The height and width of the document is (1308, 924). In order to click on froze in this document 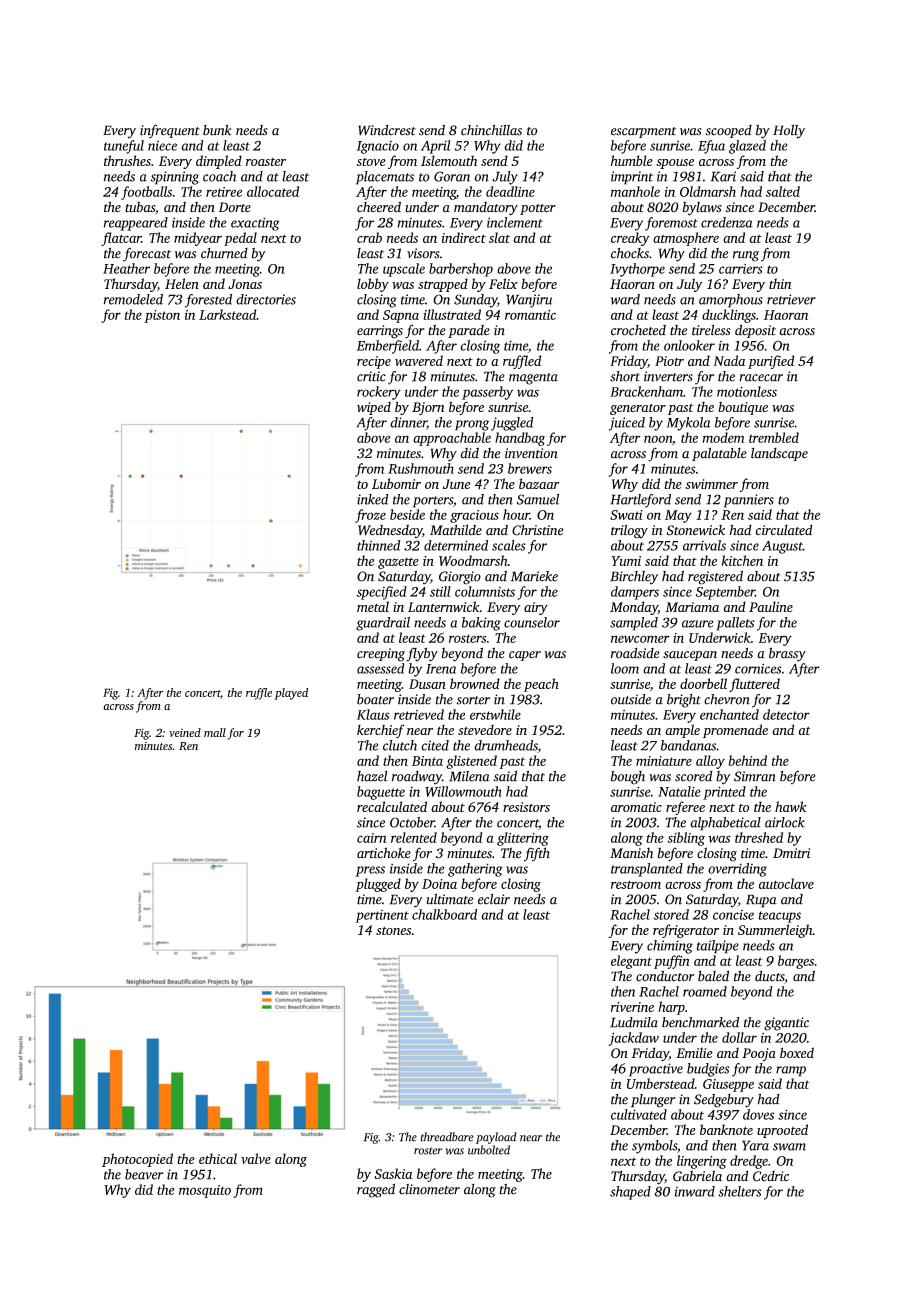, I will do `click(370, 516)`.
